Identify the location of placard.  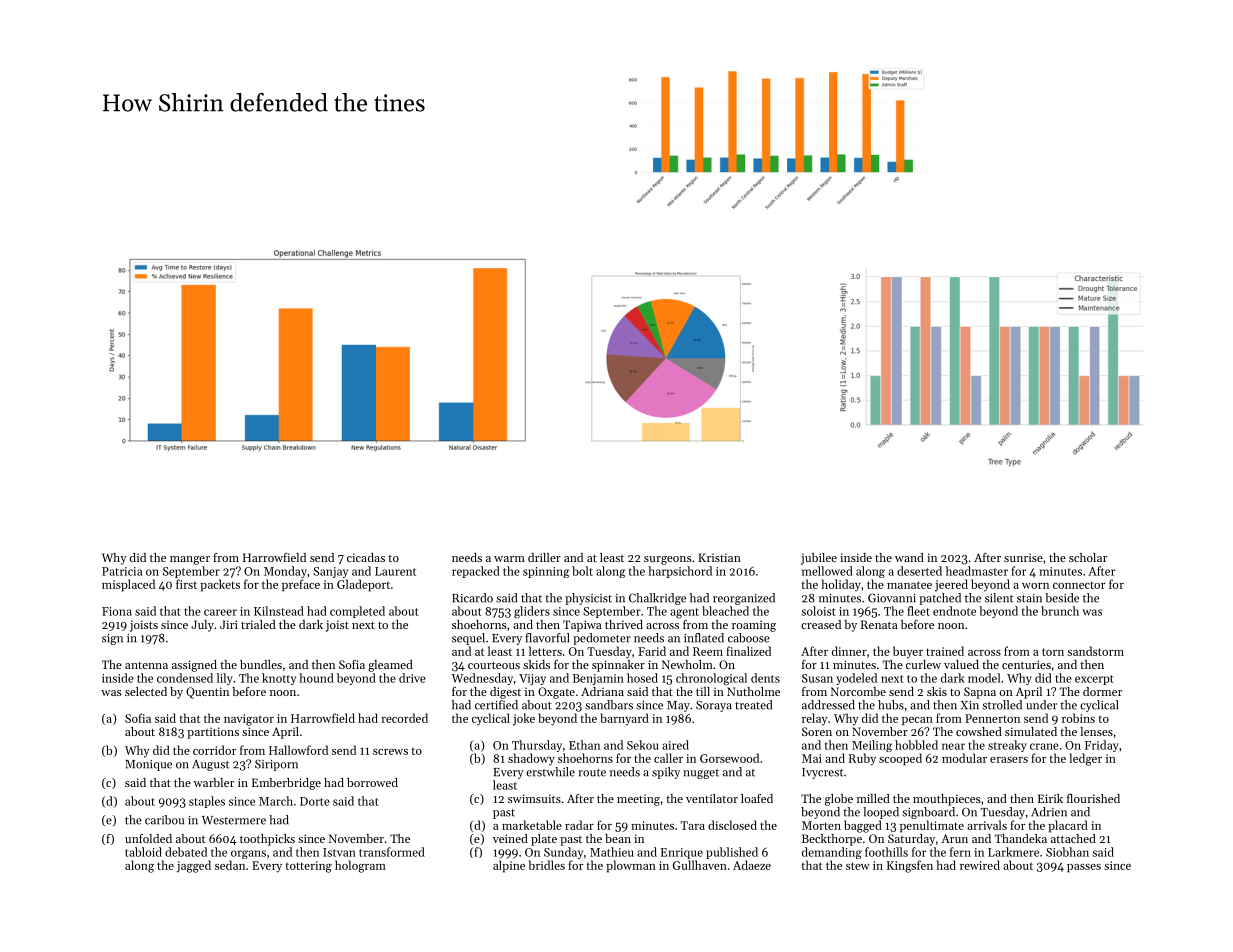
(1068, 826).
